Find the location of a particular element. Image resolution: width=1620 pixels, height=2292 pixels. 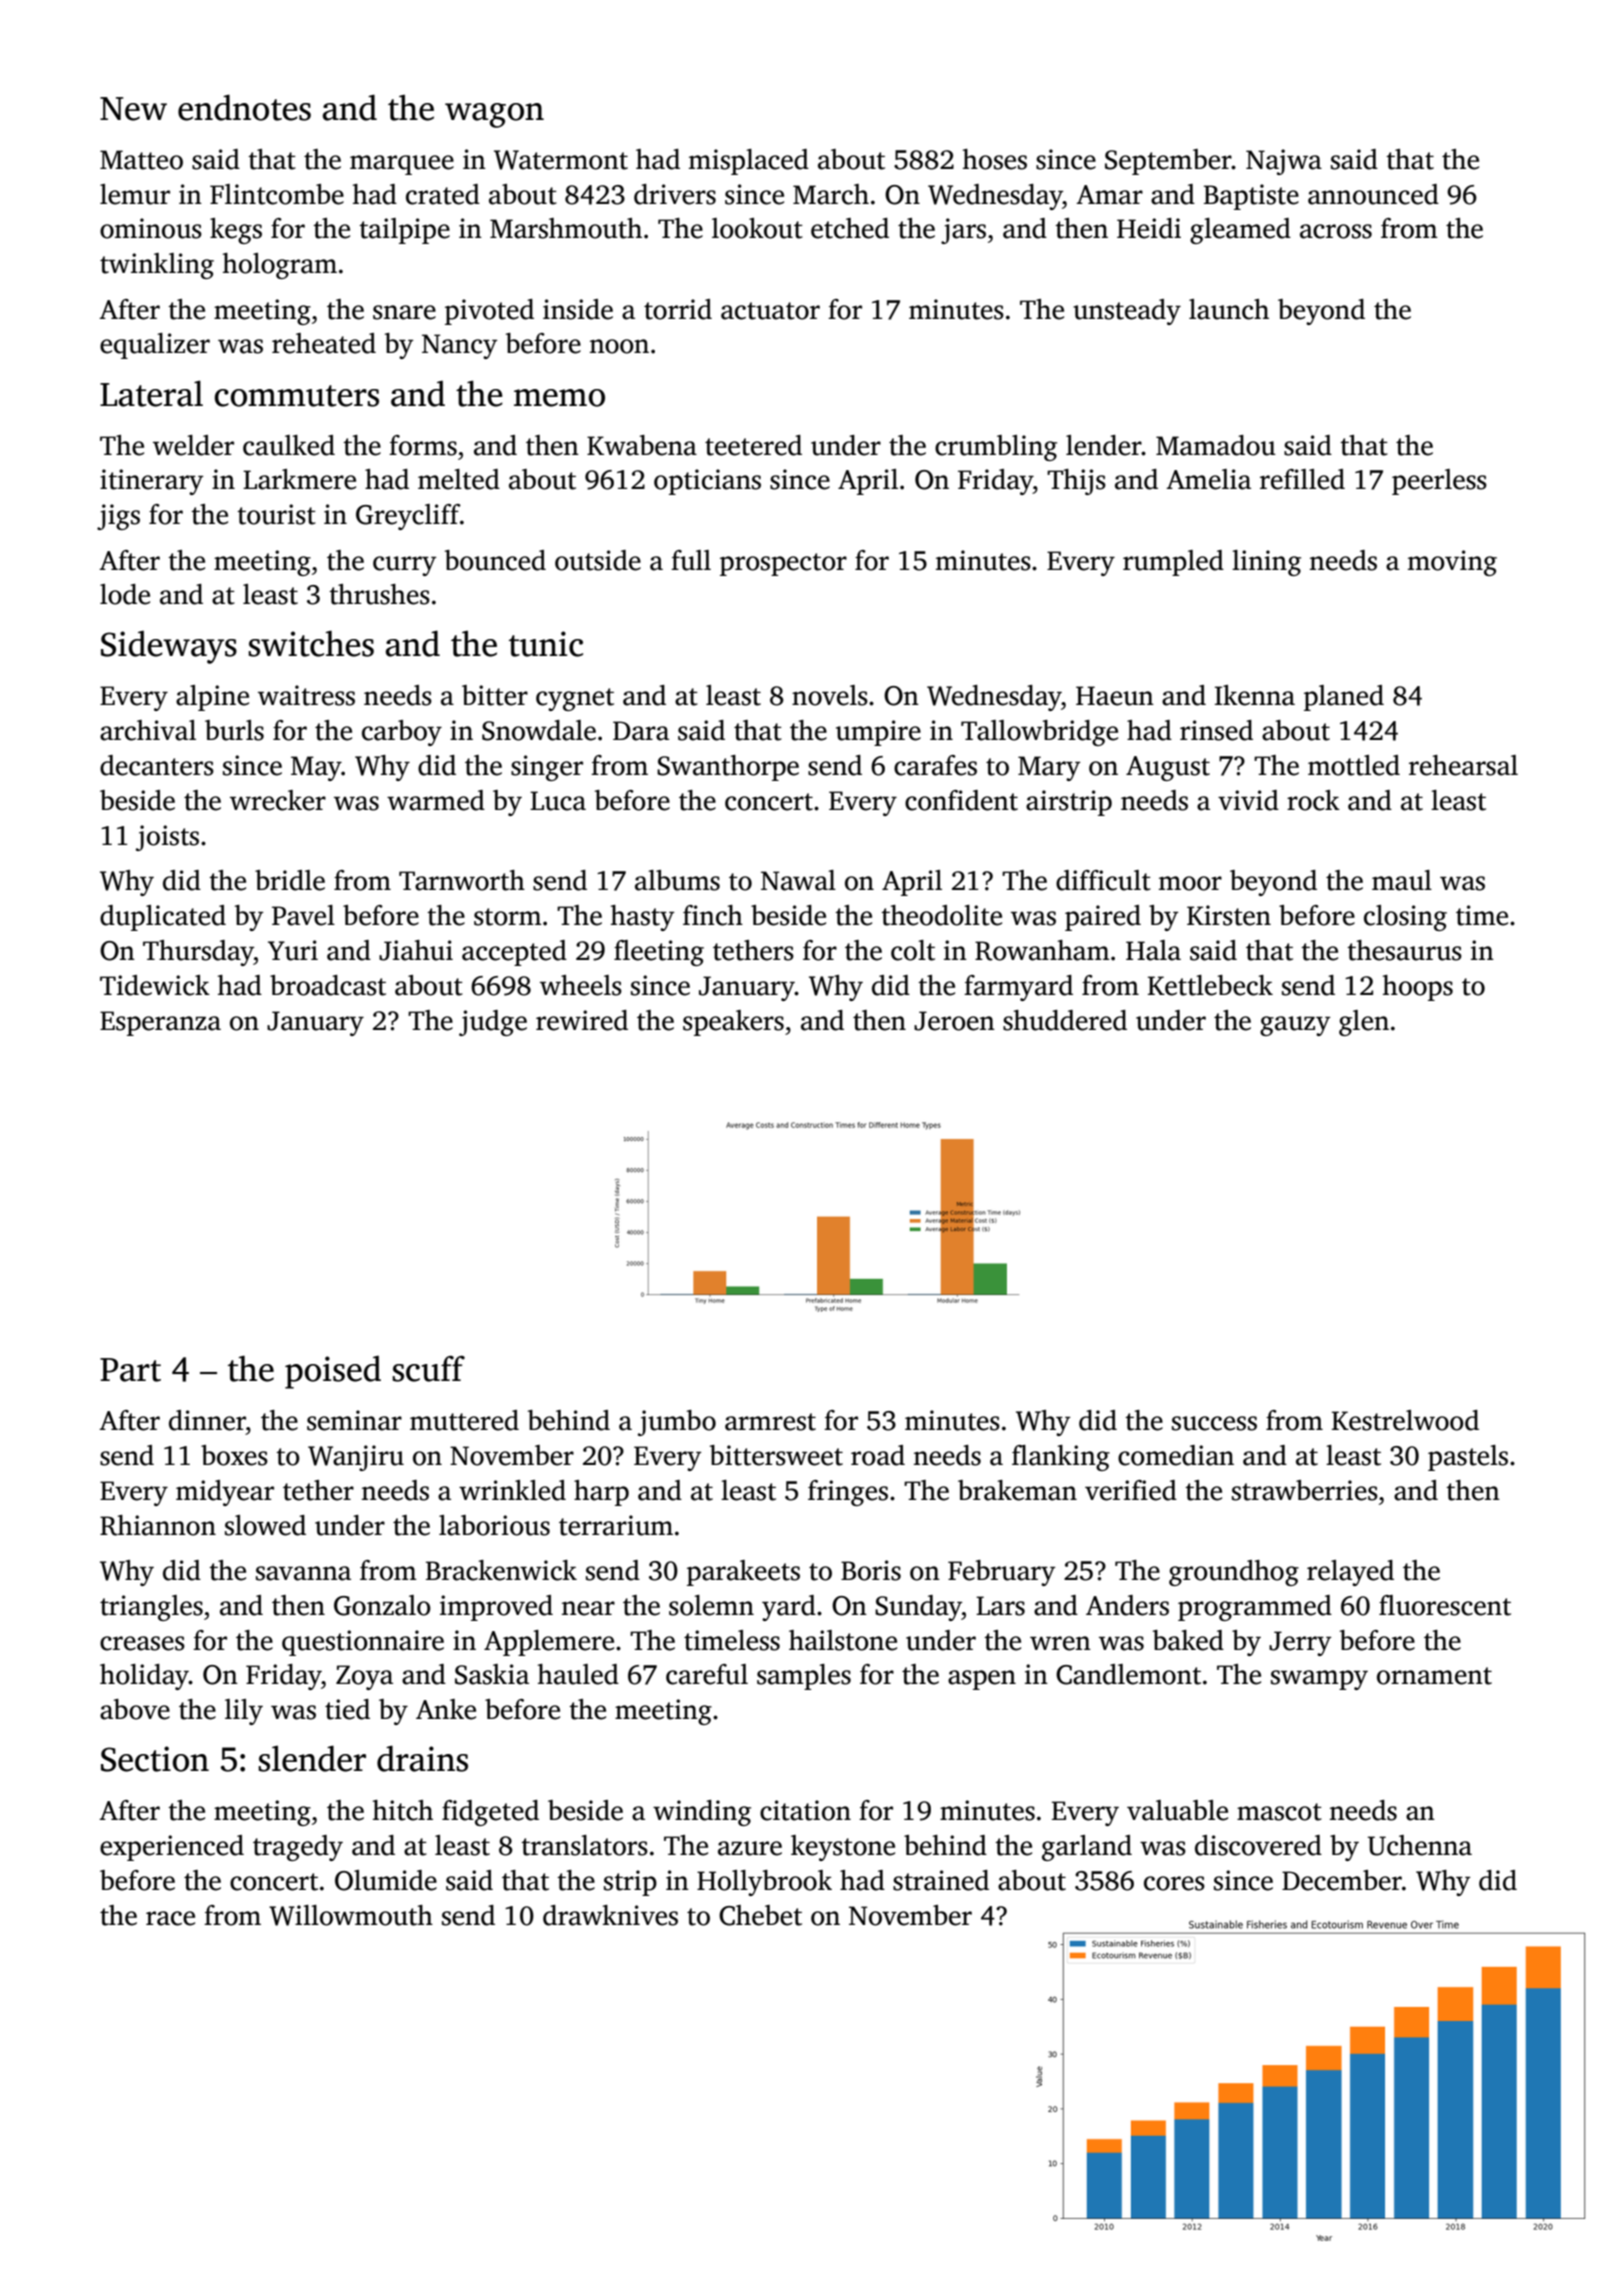

misplaced is located at coordinates (749, 162).
